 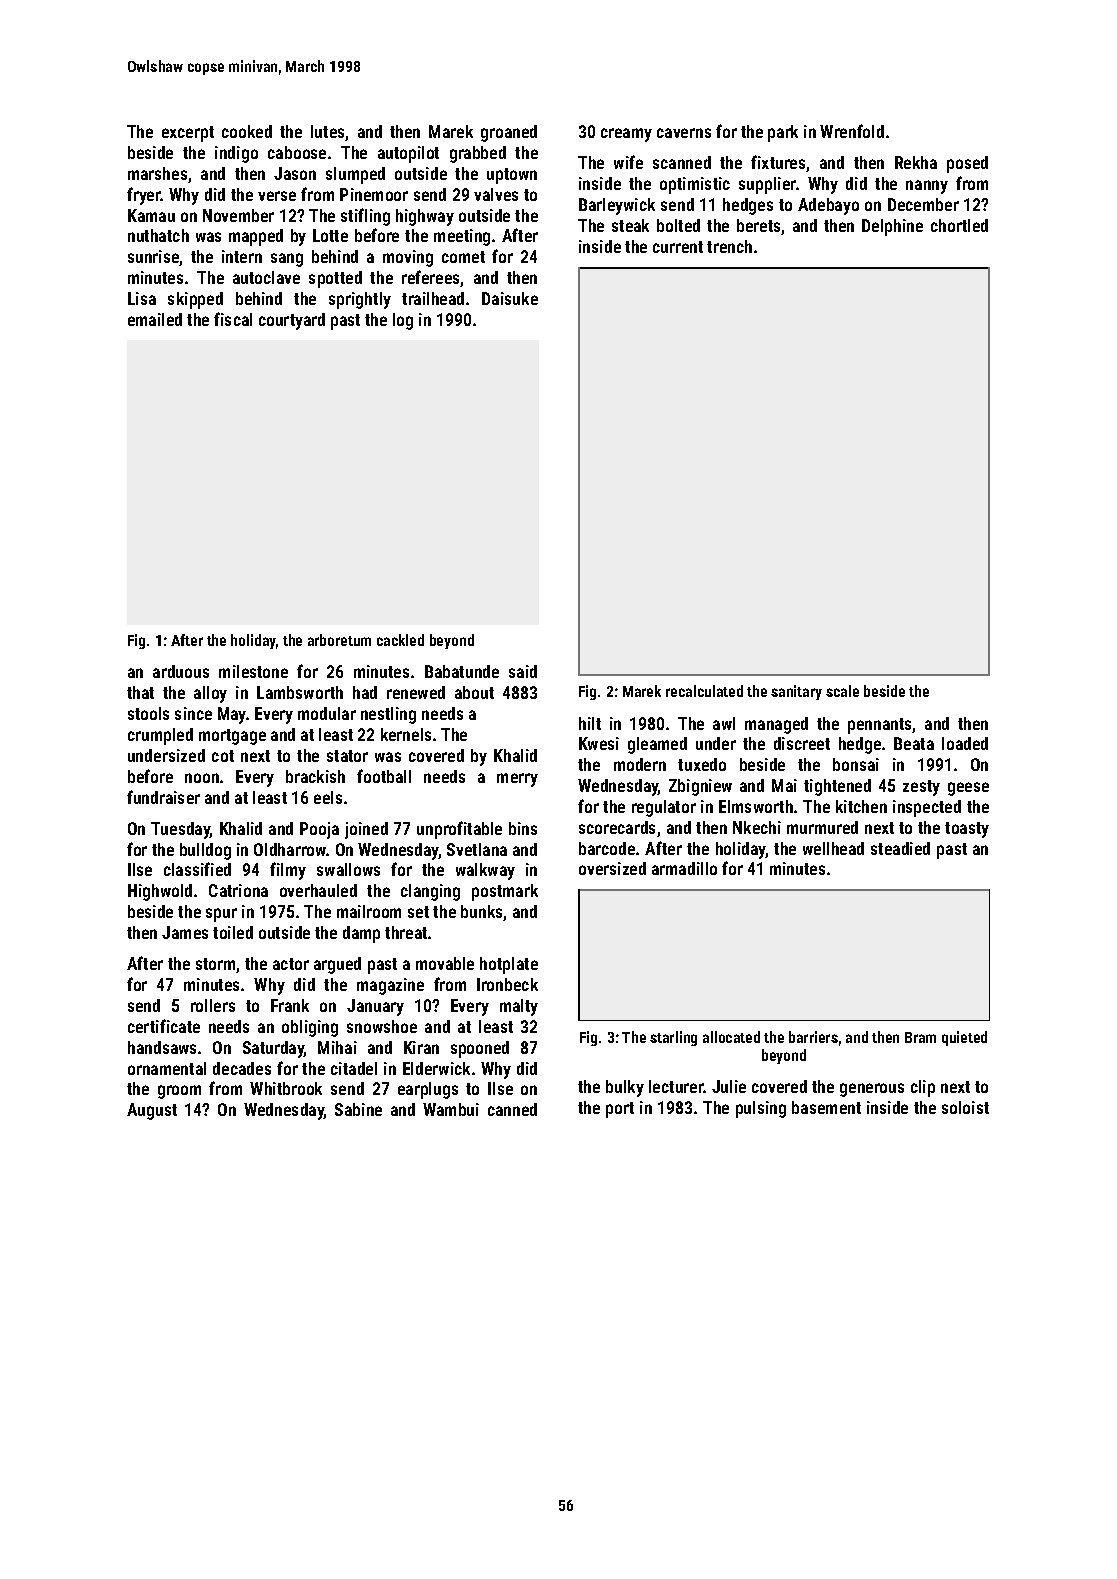 What do you see at coordinates (783, 133) in the screenshot?
I see `park` at bounding box center [783, 133].
